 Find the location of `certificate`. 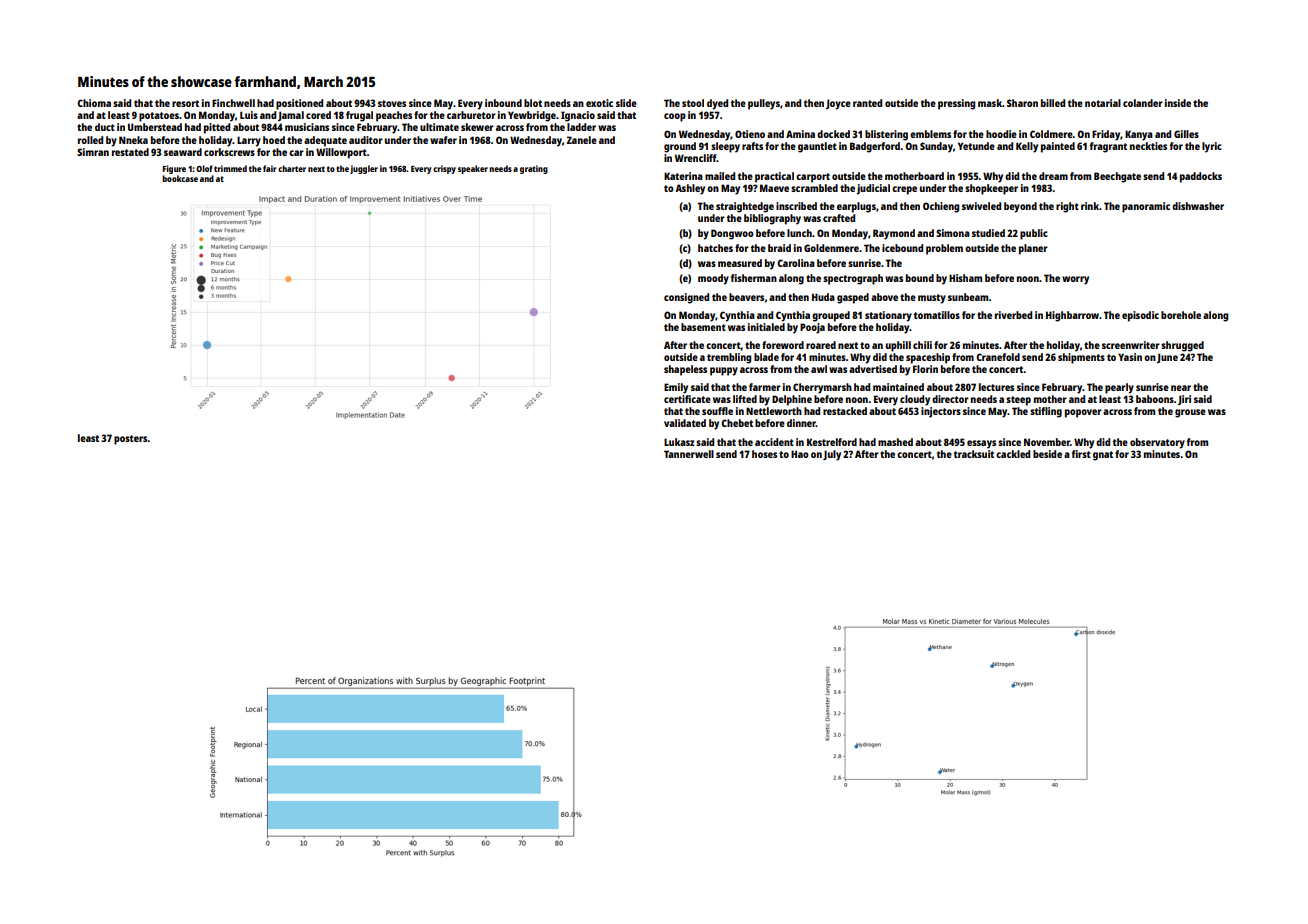

certificate is located at coordinates (687, 399).
